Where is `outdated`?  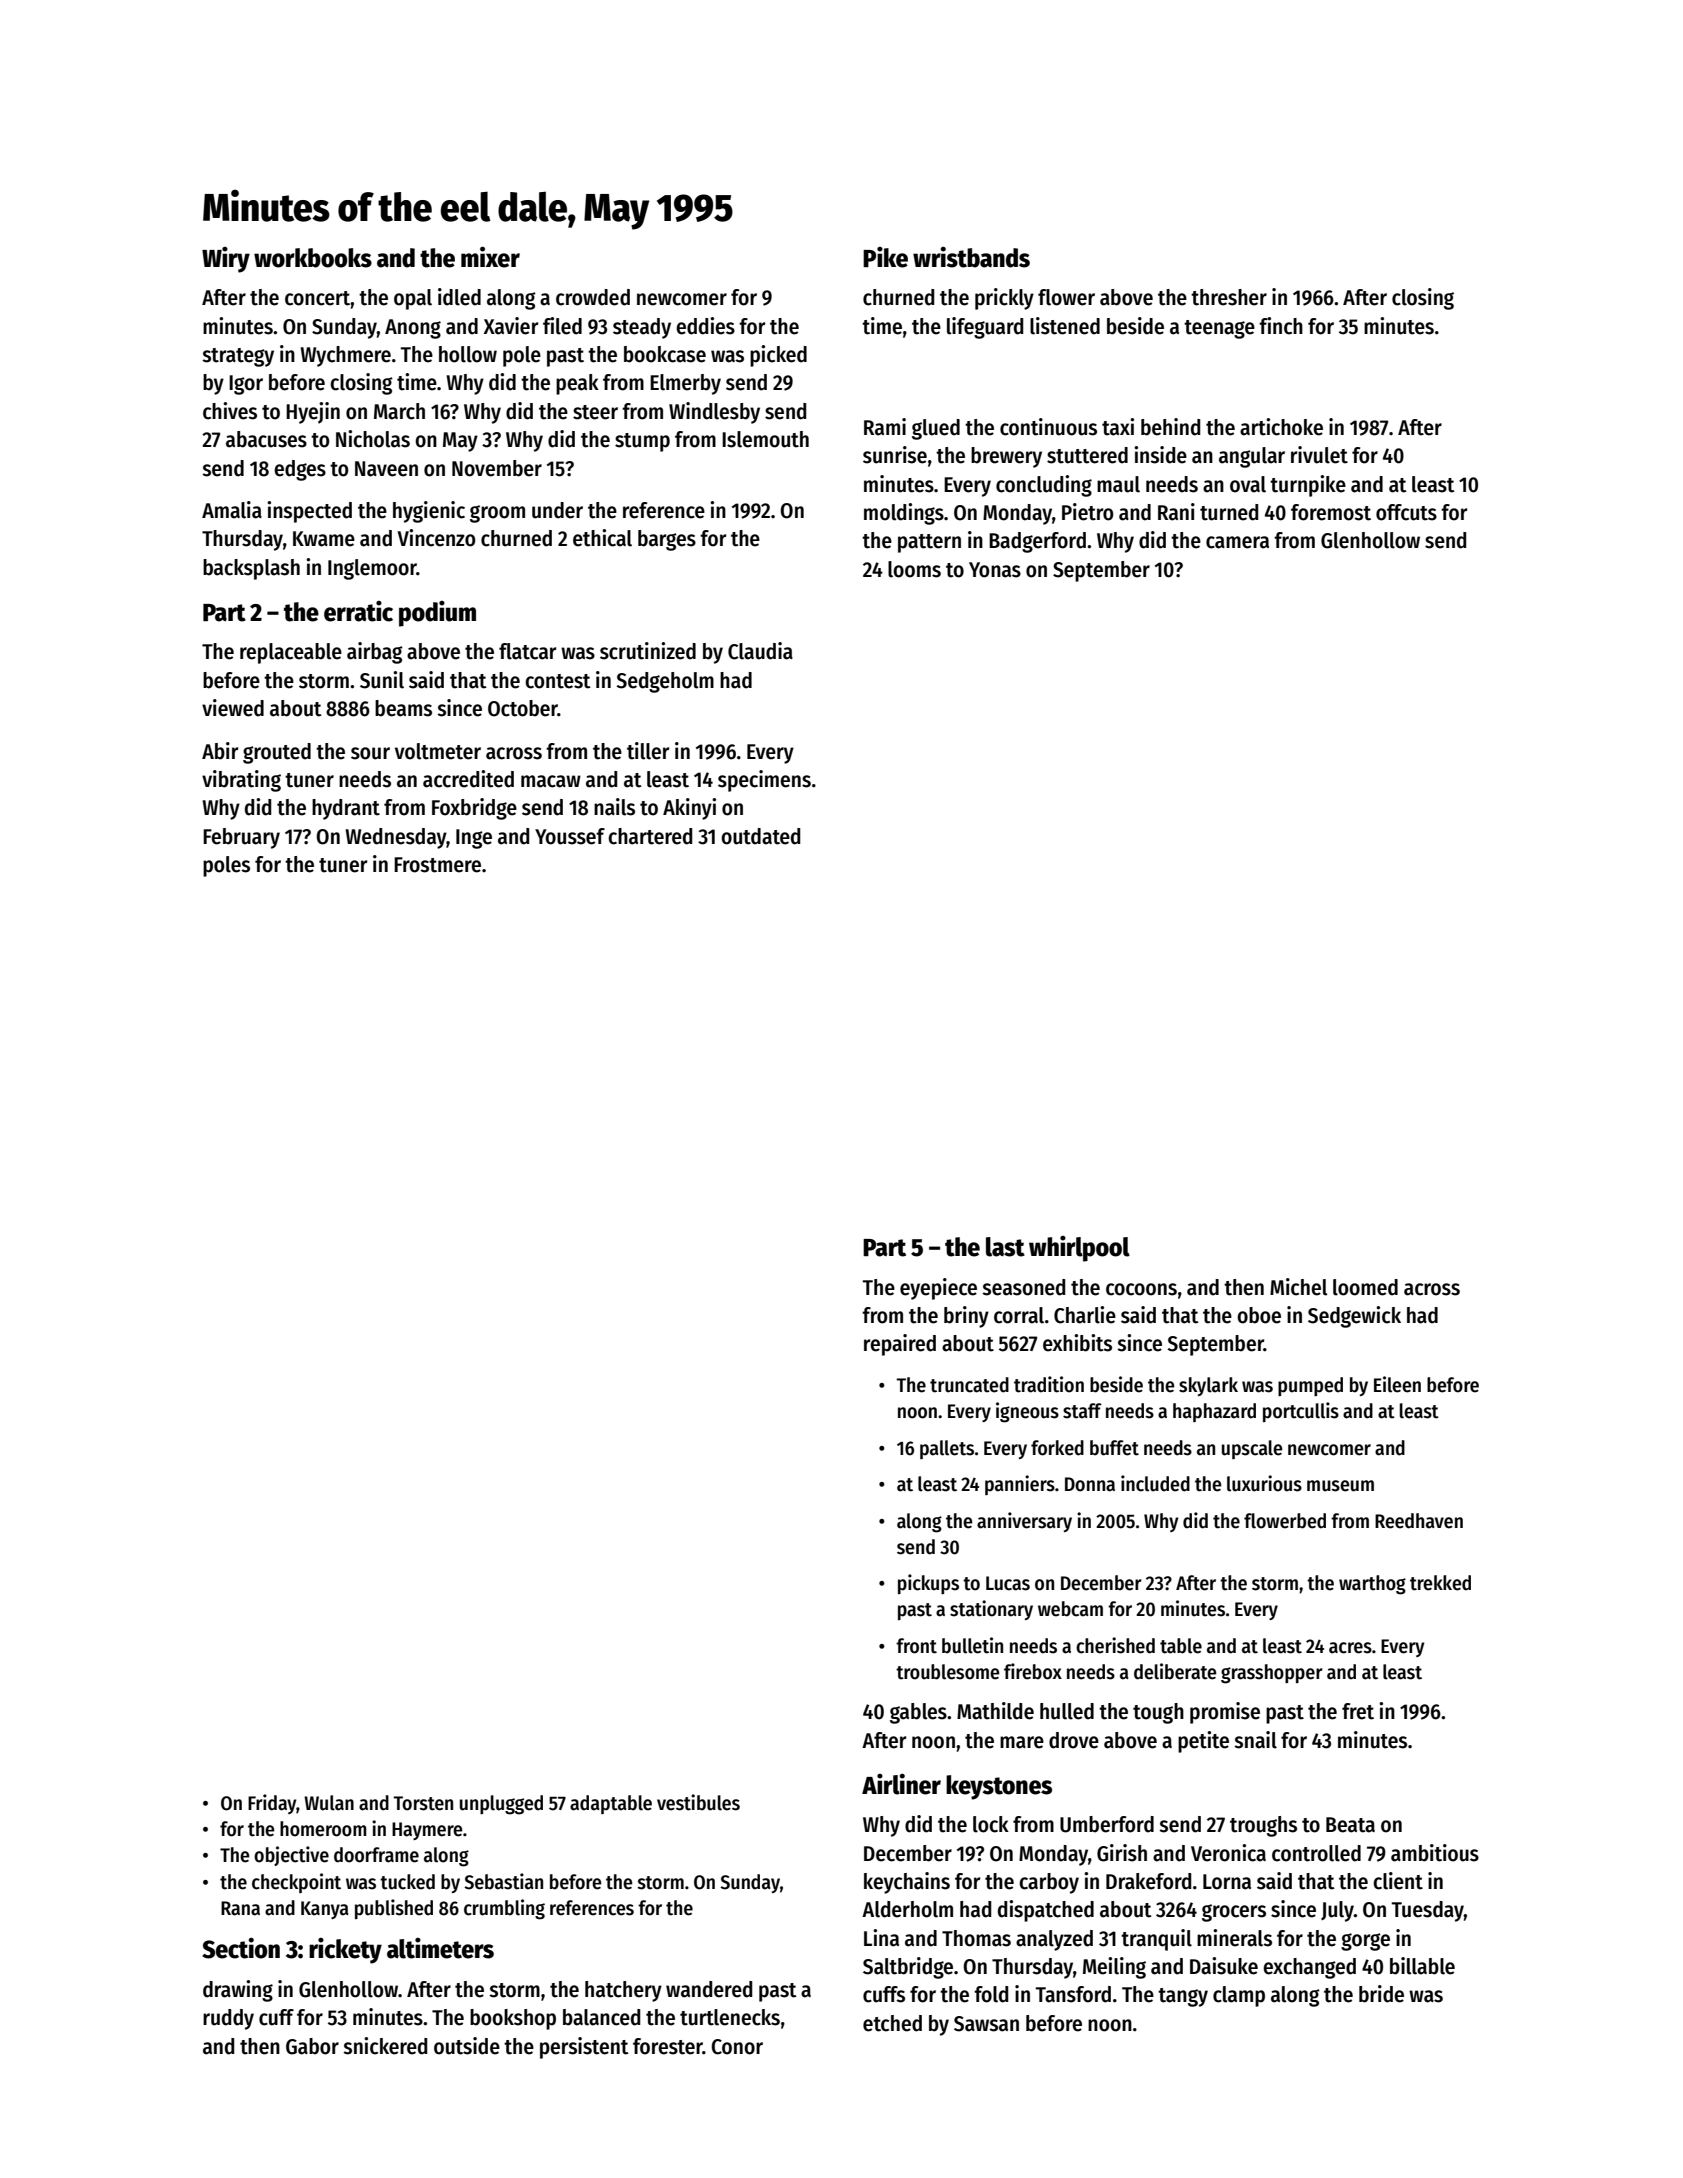 outdated is located at coordinates (760, 836).
